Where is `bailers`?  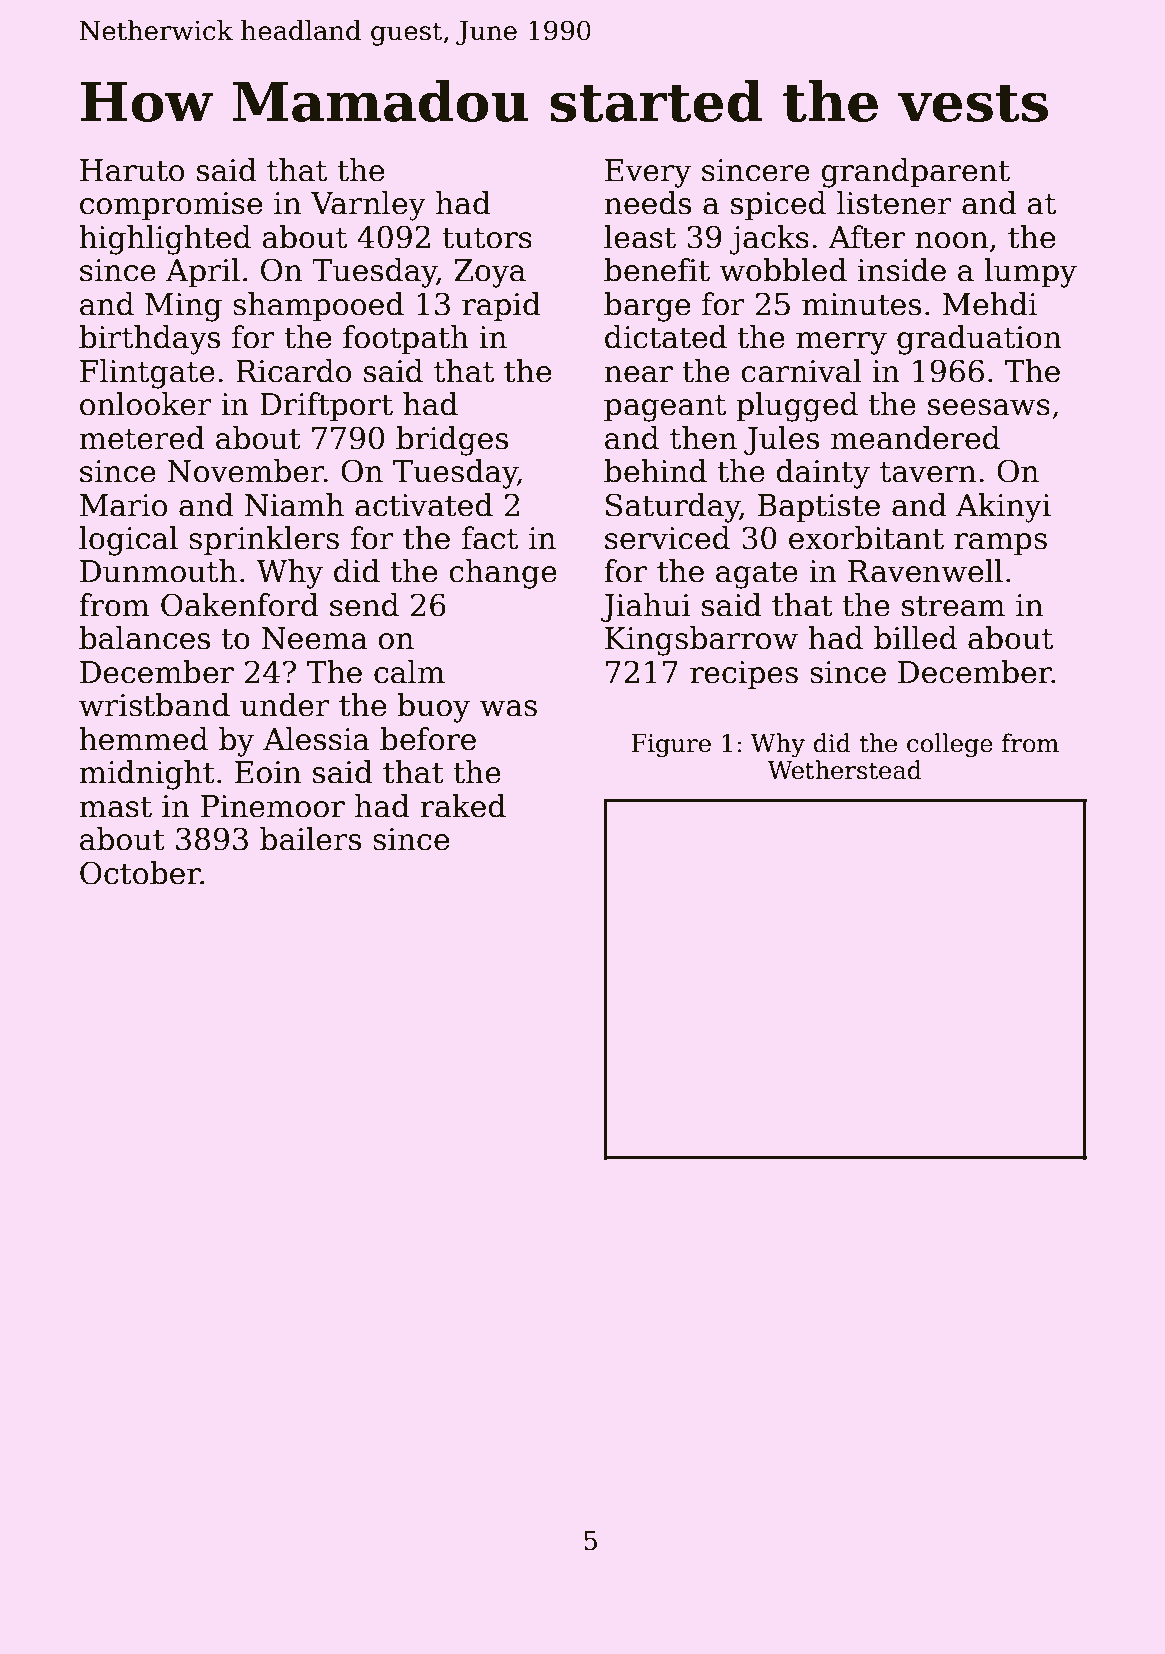
bailers is located at coordinates (310, 839).
